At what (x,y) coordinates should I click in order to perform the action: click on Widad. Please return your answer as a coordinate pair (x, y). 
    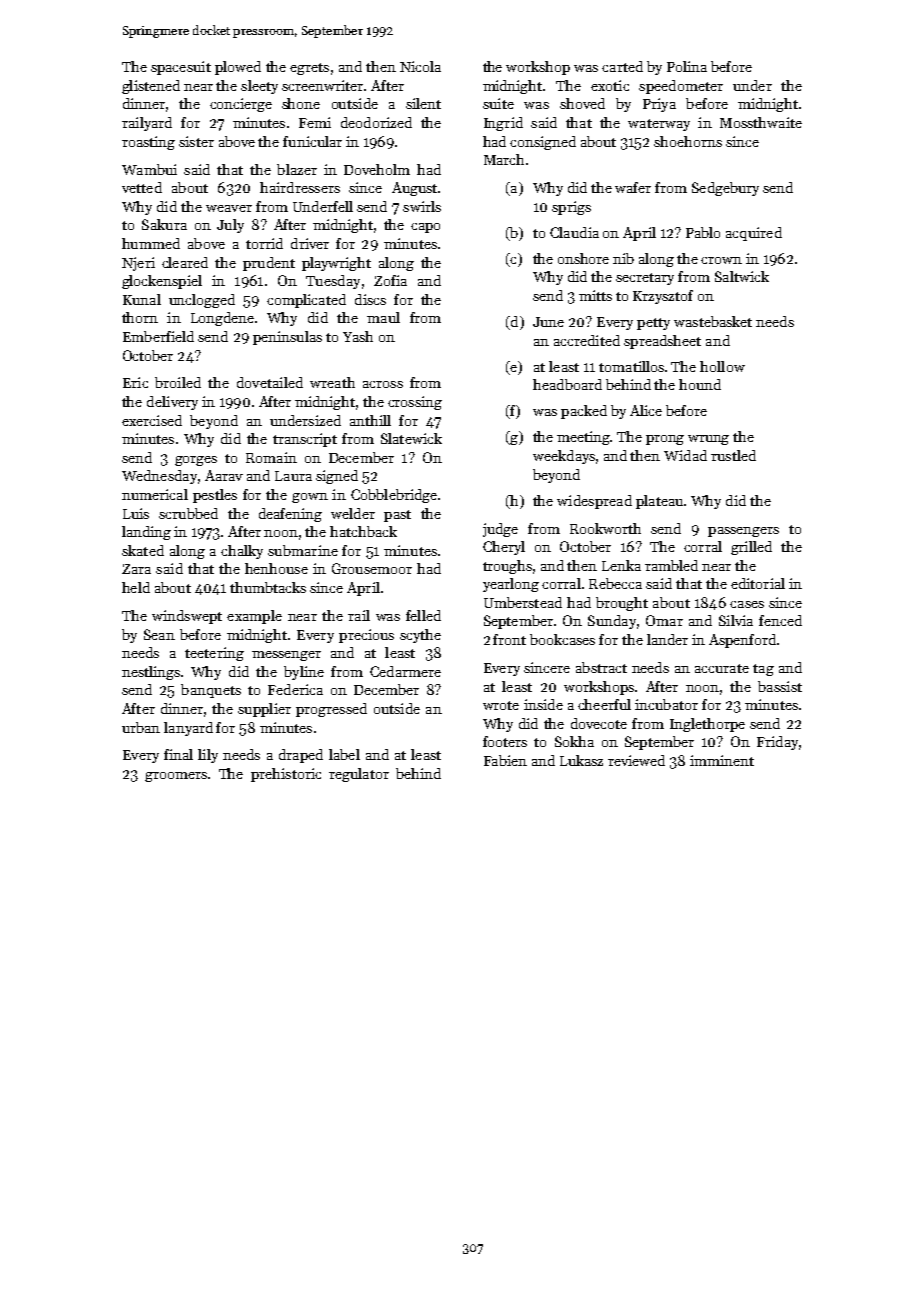
    Looking at the image, I should click on (685, 455).
